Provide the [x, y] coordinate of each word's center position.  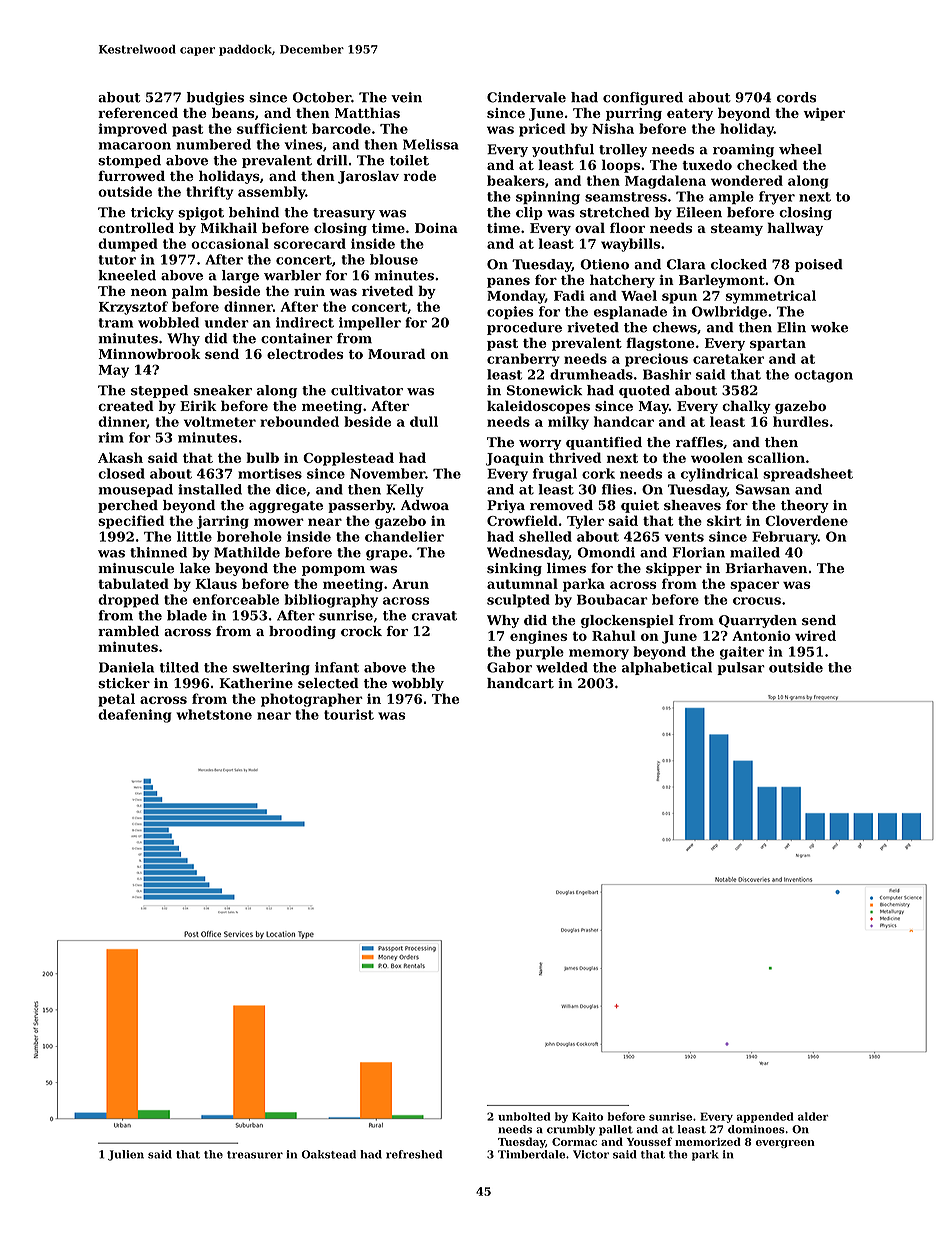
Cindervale [526, 97]
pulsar [741, 668]
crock [361, 631]
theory [805, 506]
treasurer [255, 1155]
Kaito [588, 1116]
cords [796, 97]
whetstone [214, 714]
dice [291, 489]
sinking [514, 569]
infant [337, 667]
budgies [215, 98]
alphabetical [667, 668]
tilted [179, 667]
